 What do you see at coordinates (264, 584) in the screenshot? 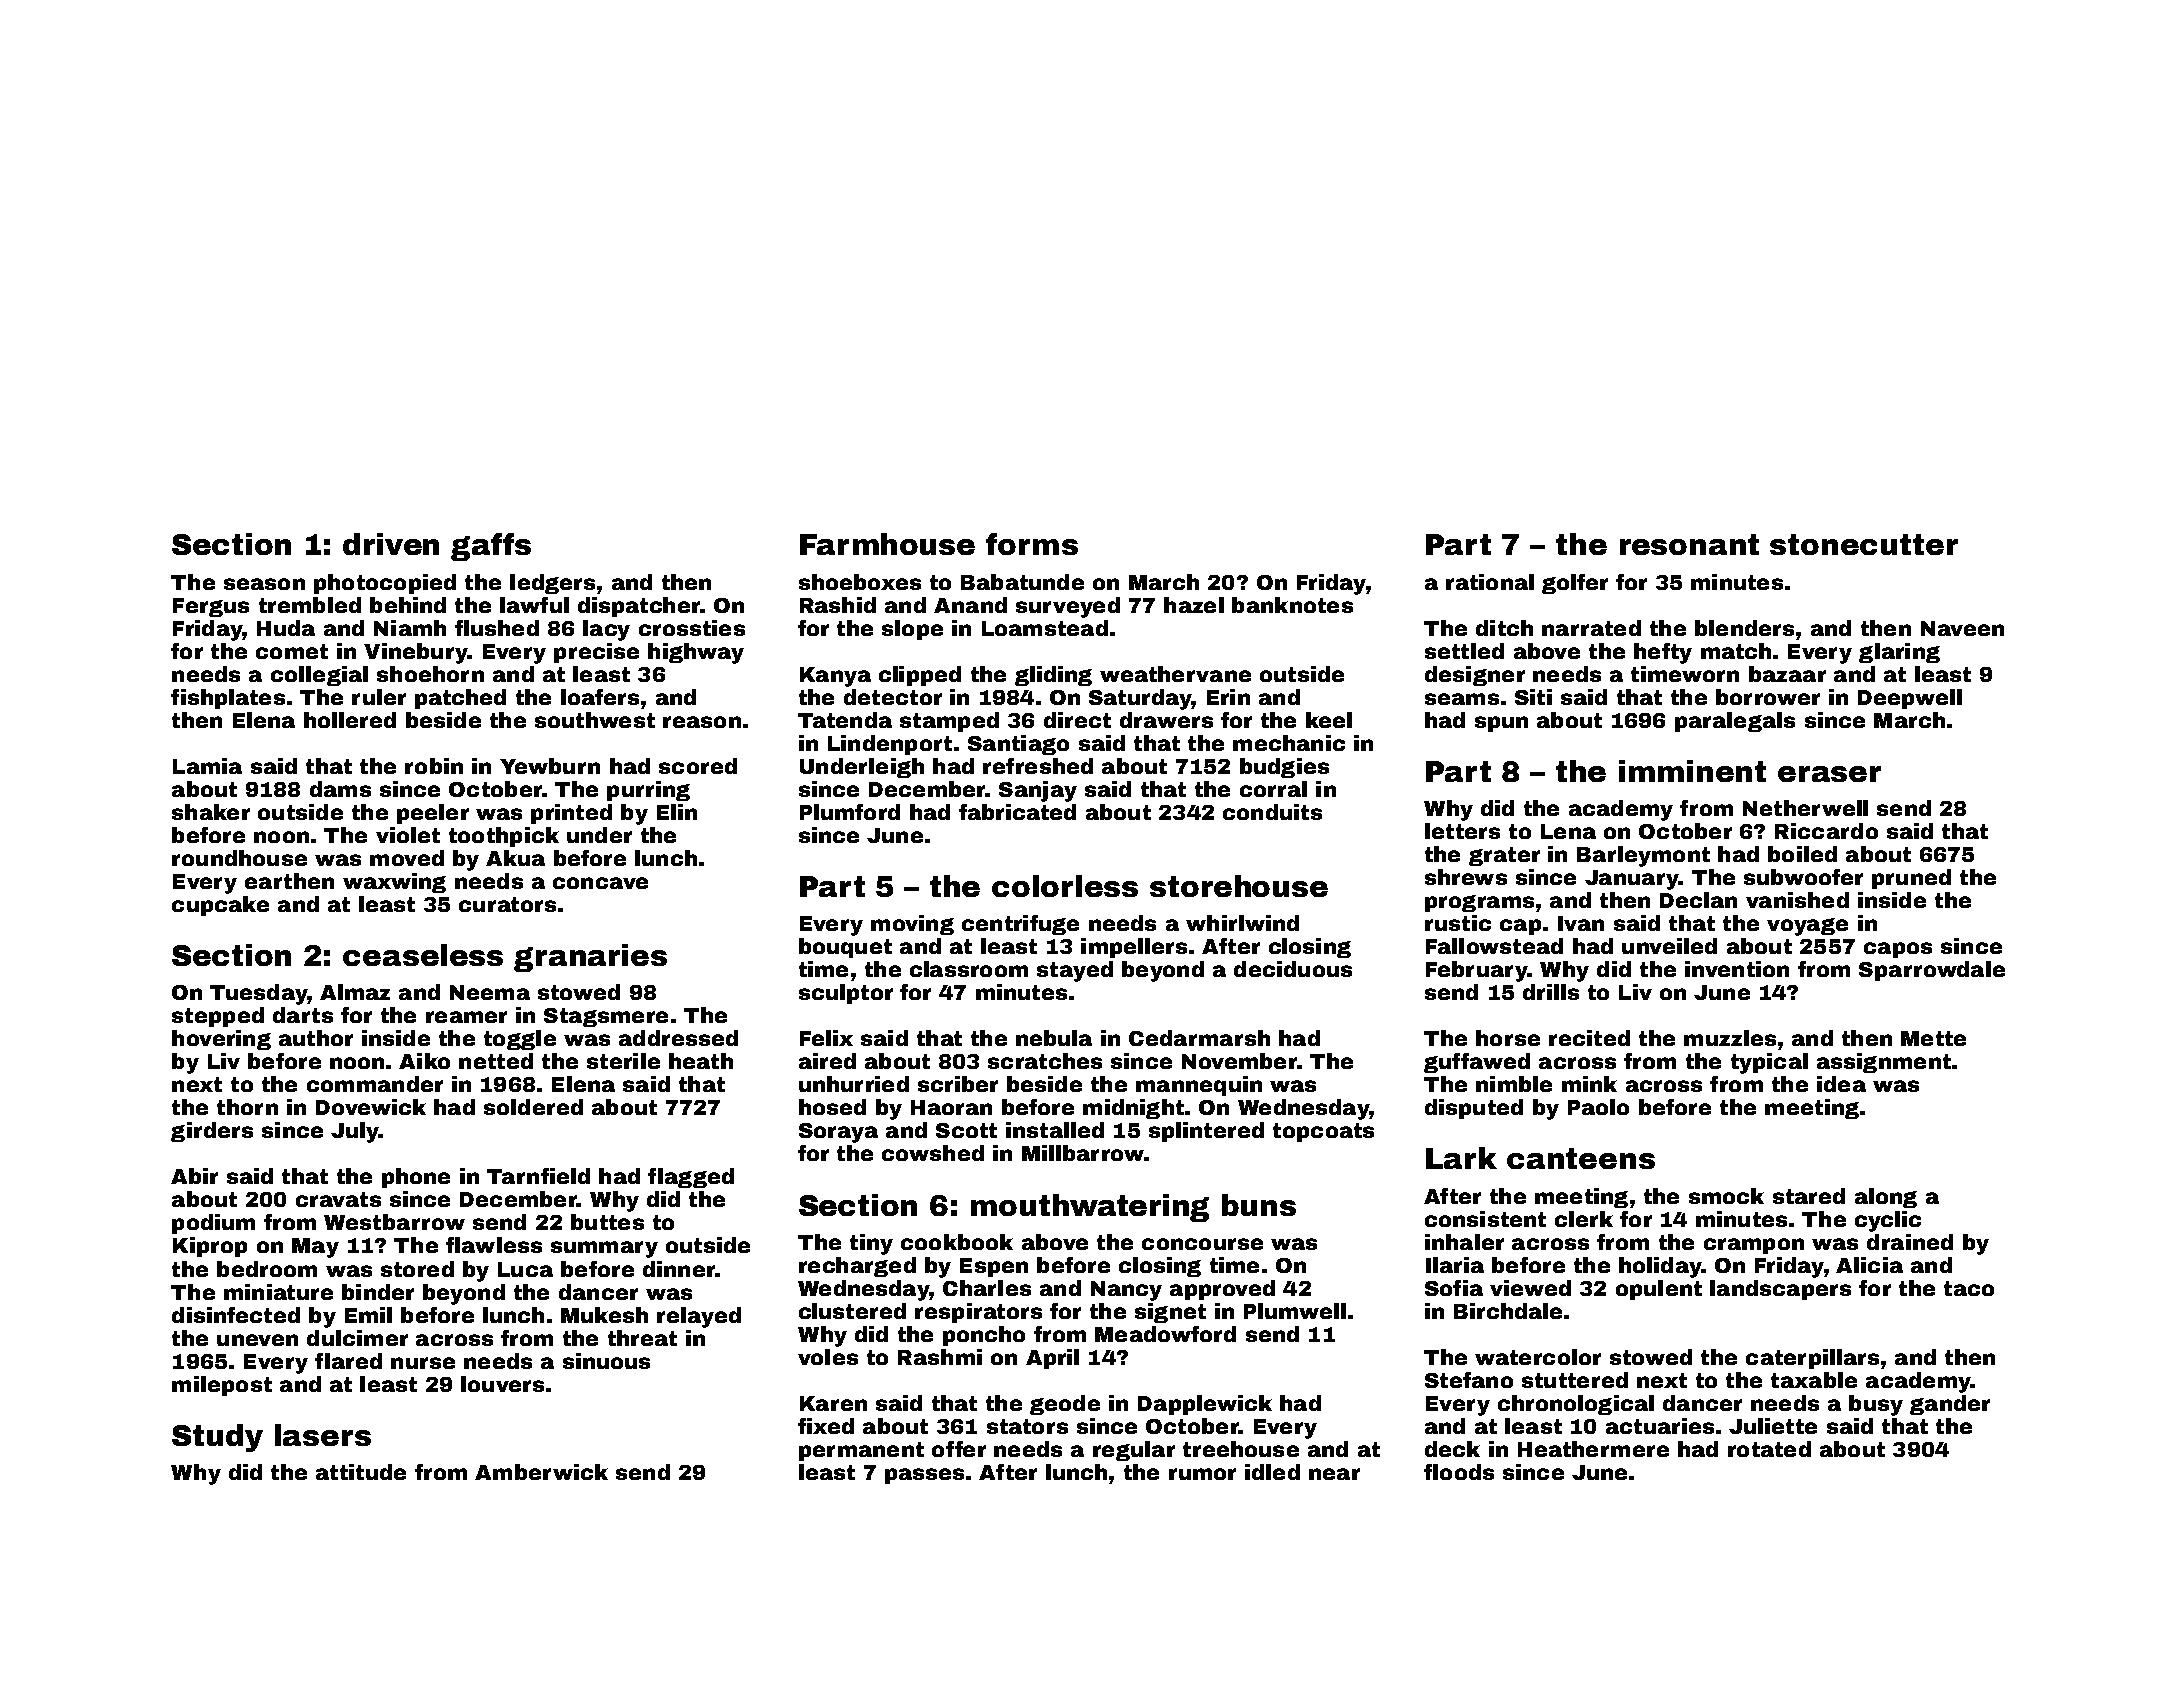
I see `season` at bounding box center [264, 584].
